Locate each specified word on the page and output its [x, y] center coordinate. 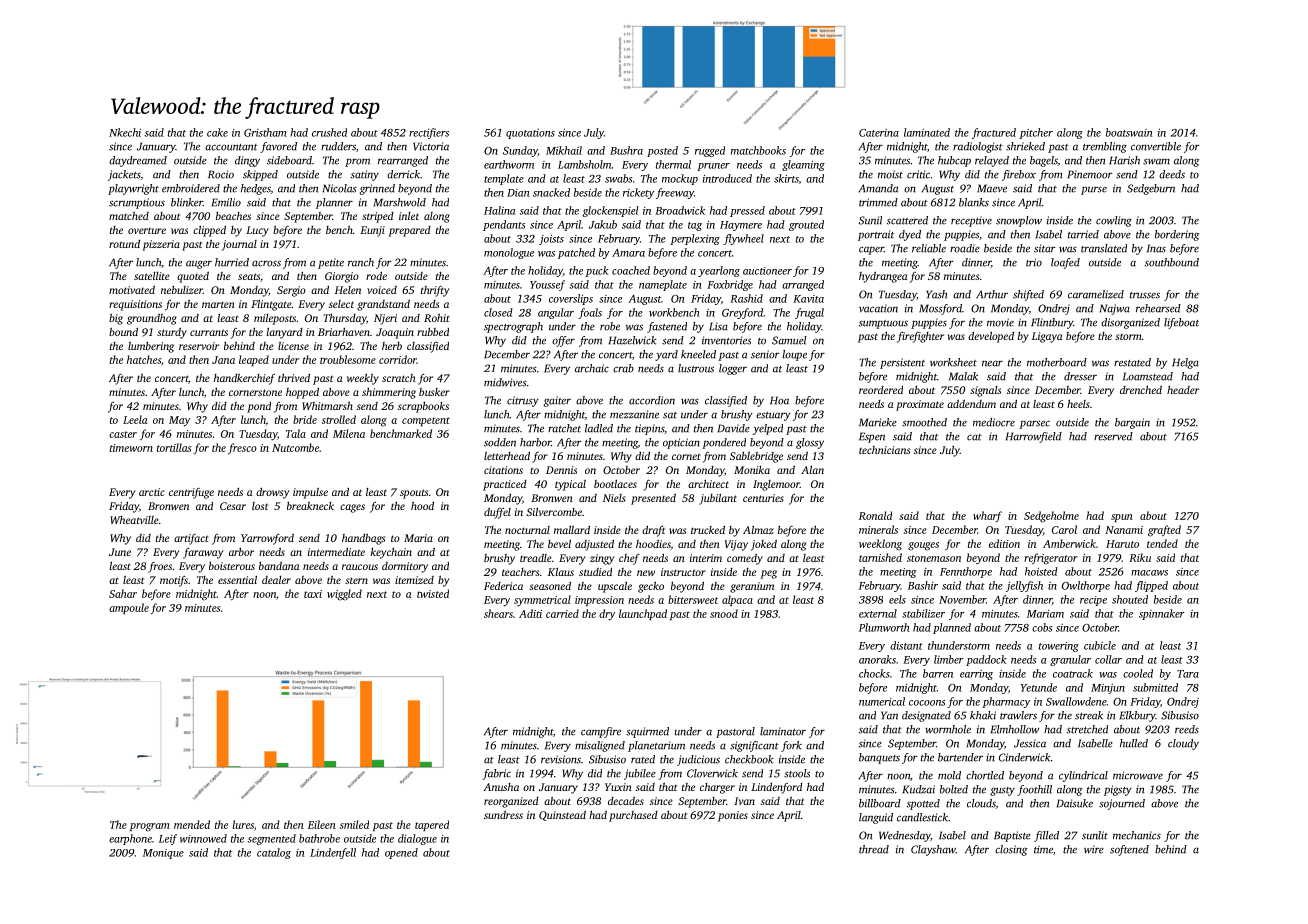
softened [1129, 850]
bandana [279, 566]
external [878, 613]
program [150, 827]
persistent [902, 363]
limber [949, 659]
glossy [810, 443]
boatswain [1129, 132]
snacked [551, 192]
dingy [247, 161]
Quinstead [562, 816]
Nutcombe [295, 447]
